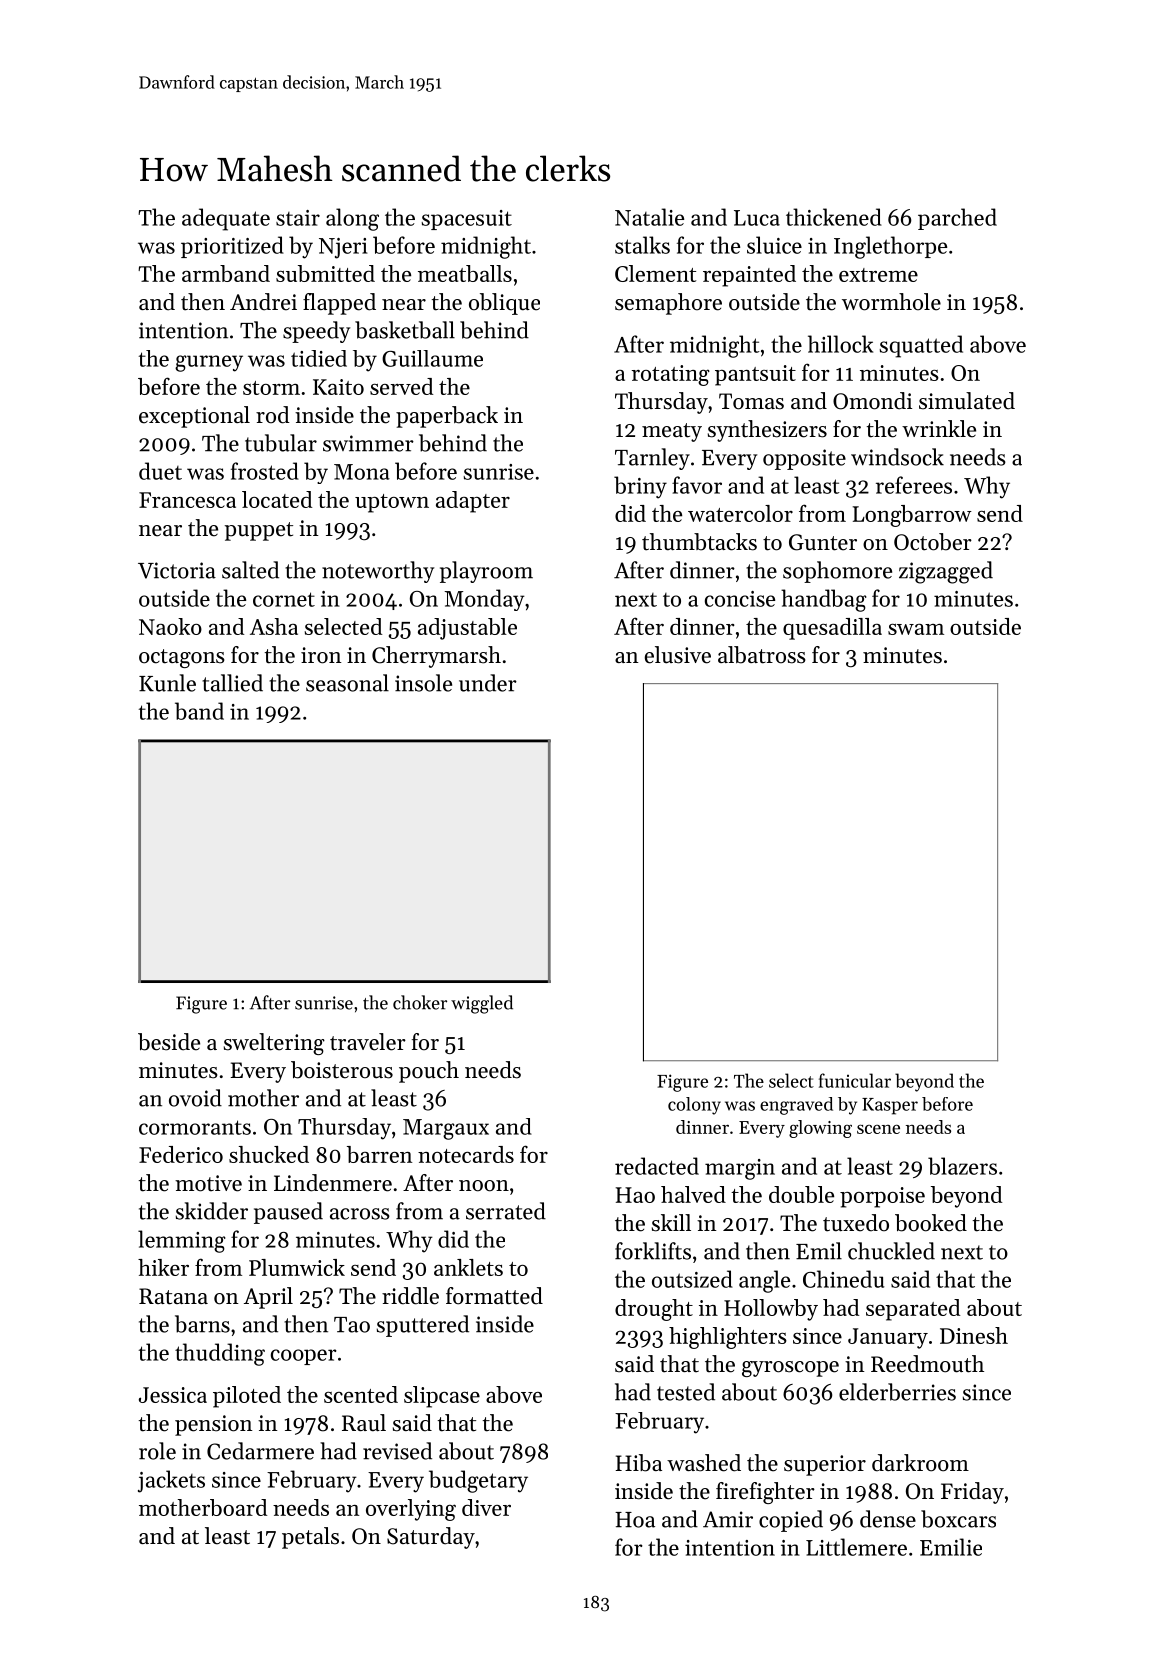  Describe the element at coordinates (310, 1538) in the page. I see `petals` at that location.
